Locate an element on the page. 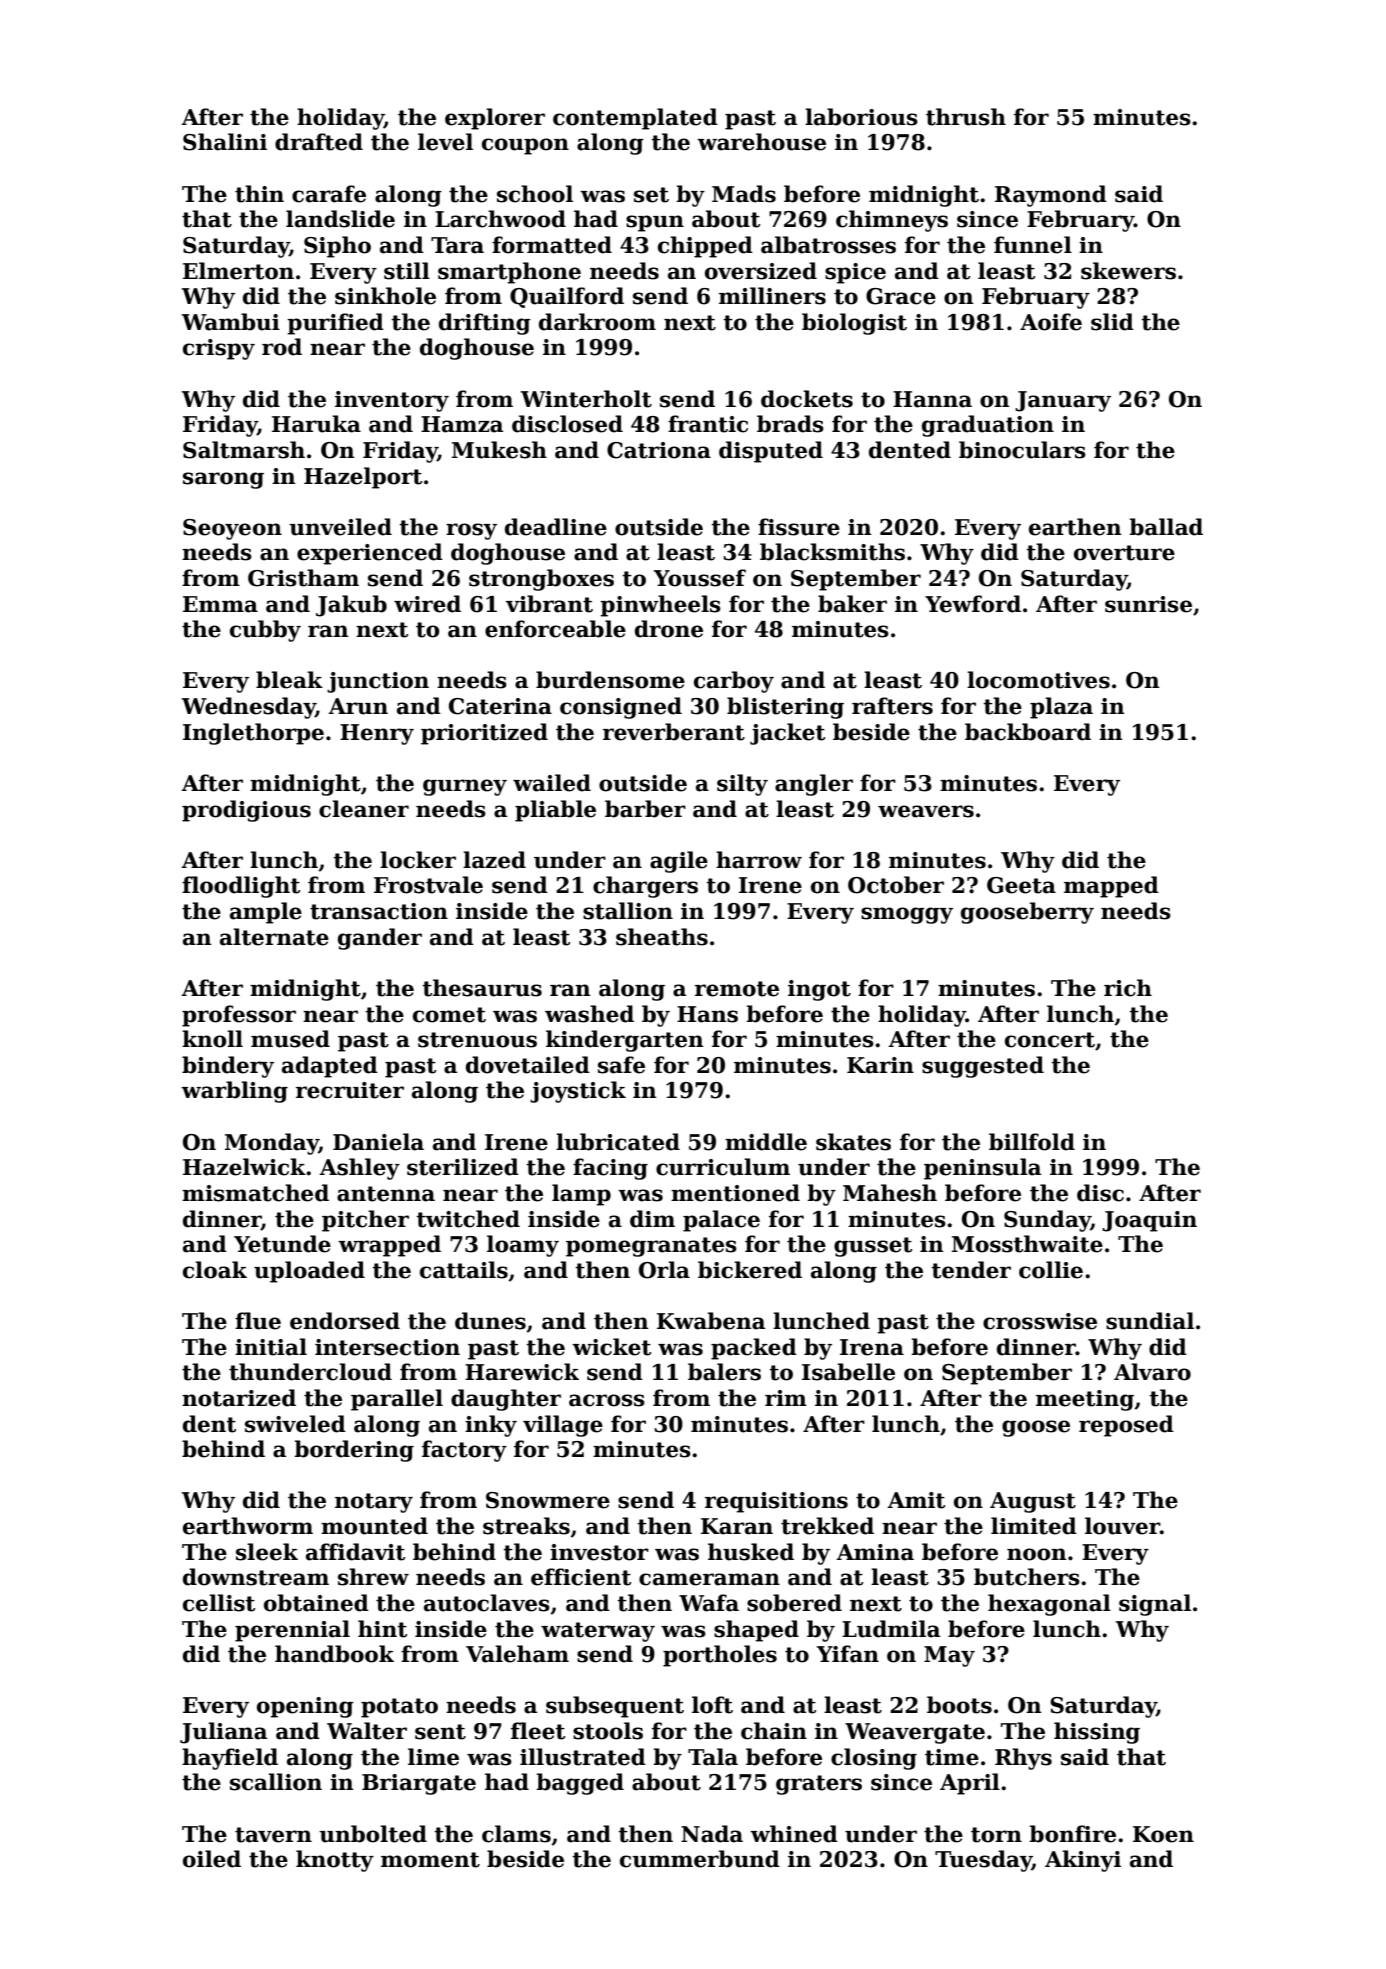 The height and width of the page is (1969, 1386). oiled is located at coordinates (212, 1859).
